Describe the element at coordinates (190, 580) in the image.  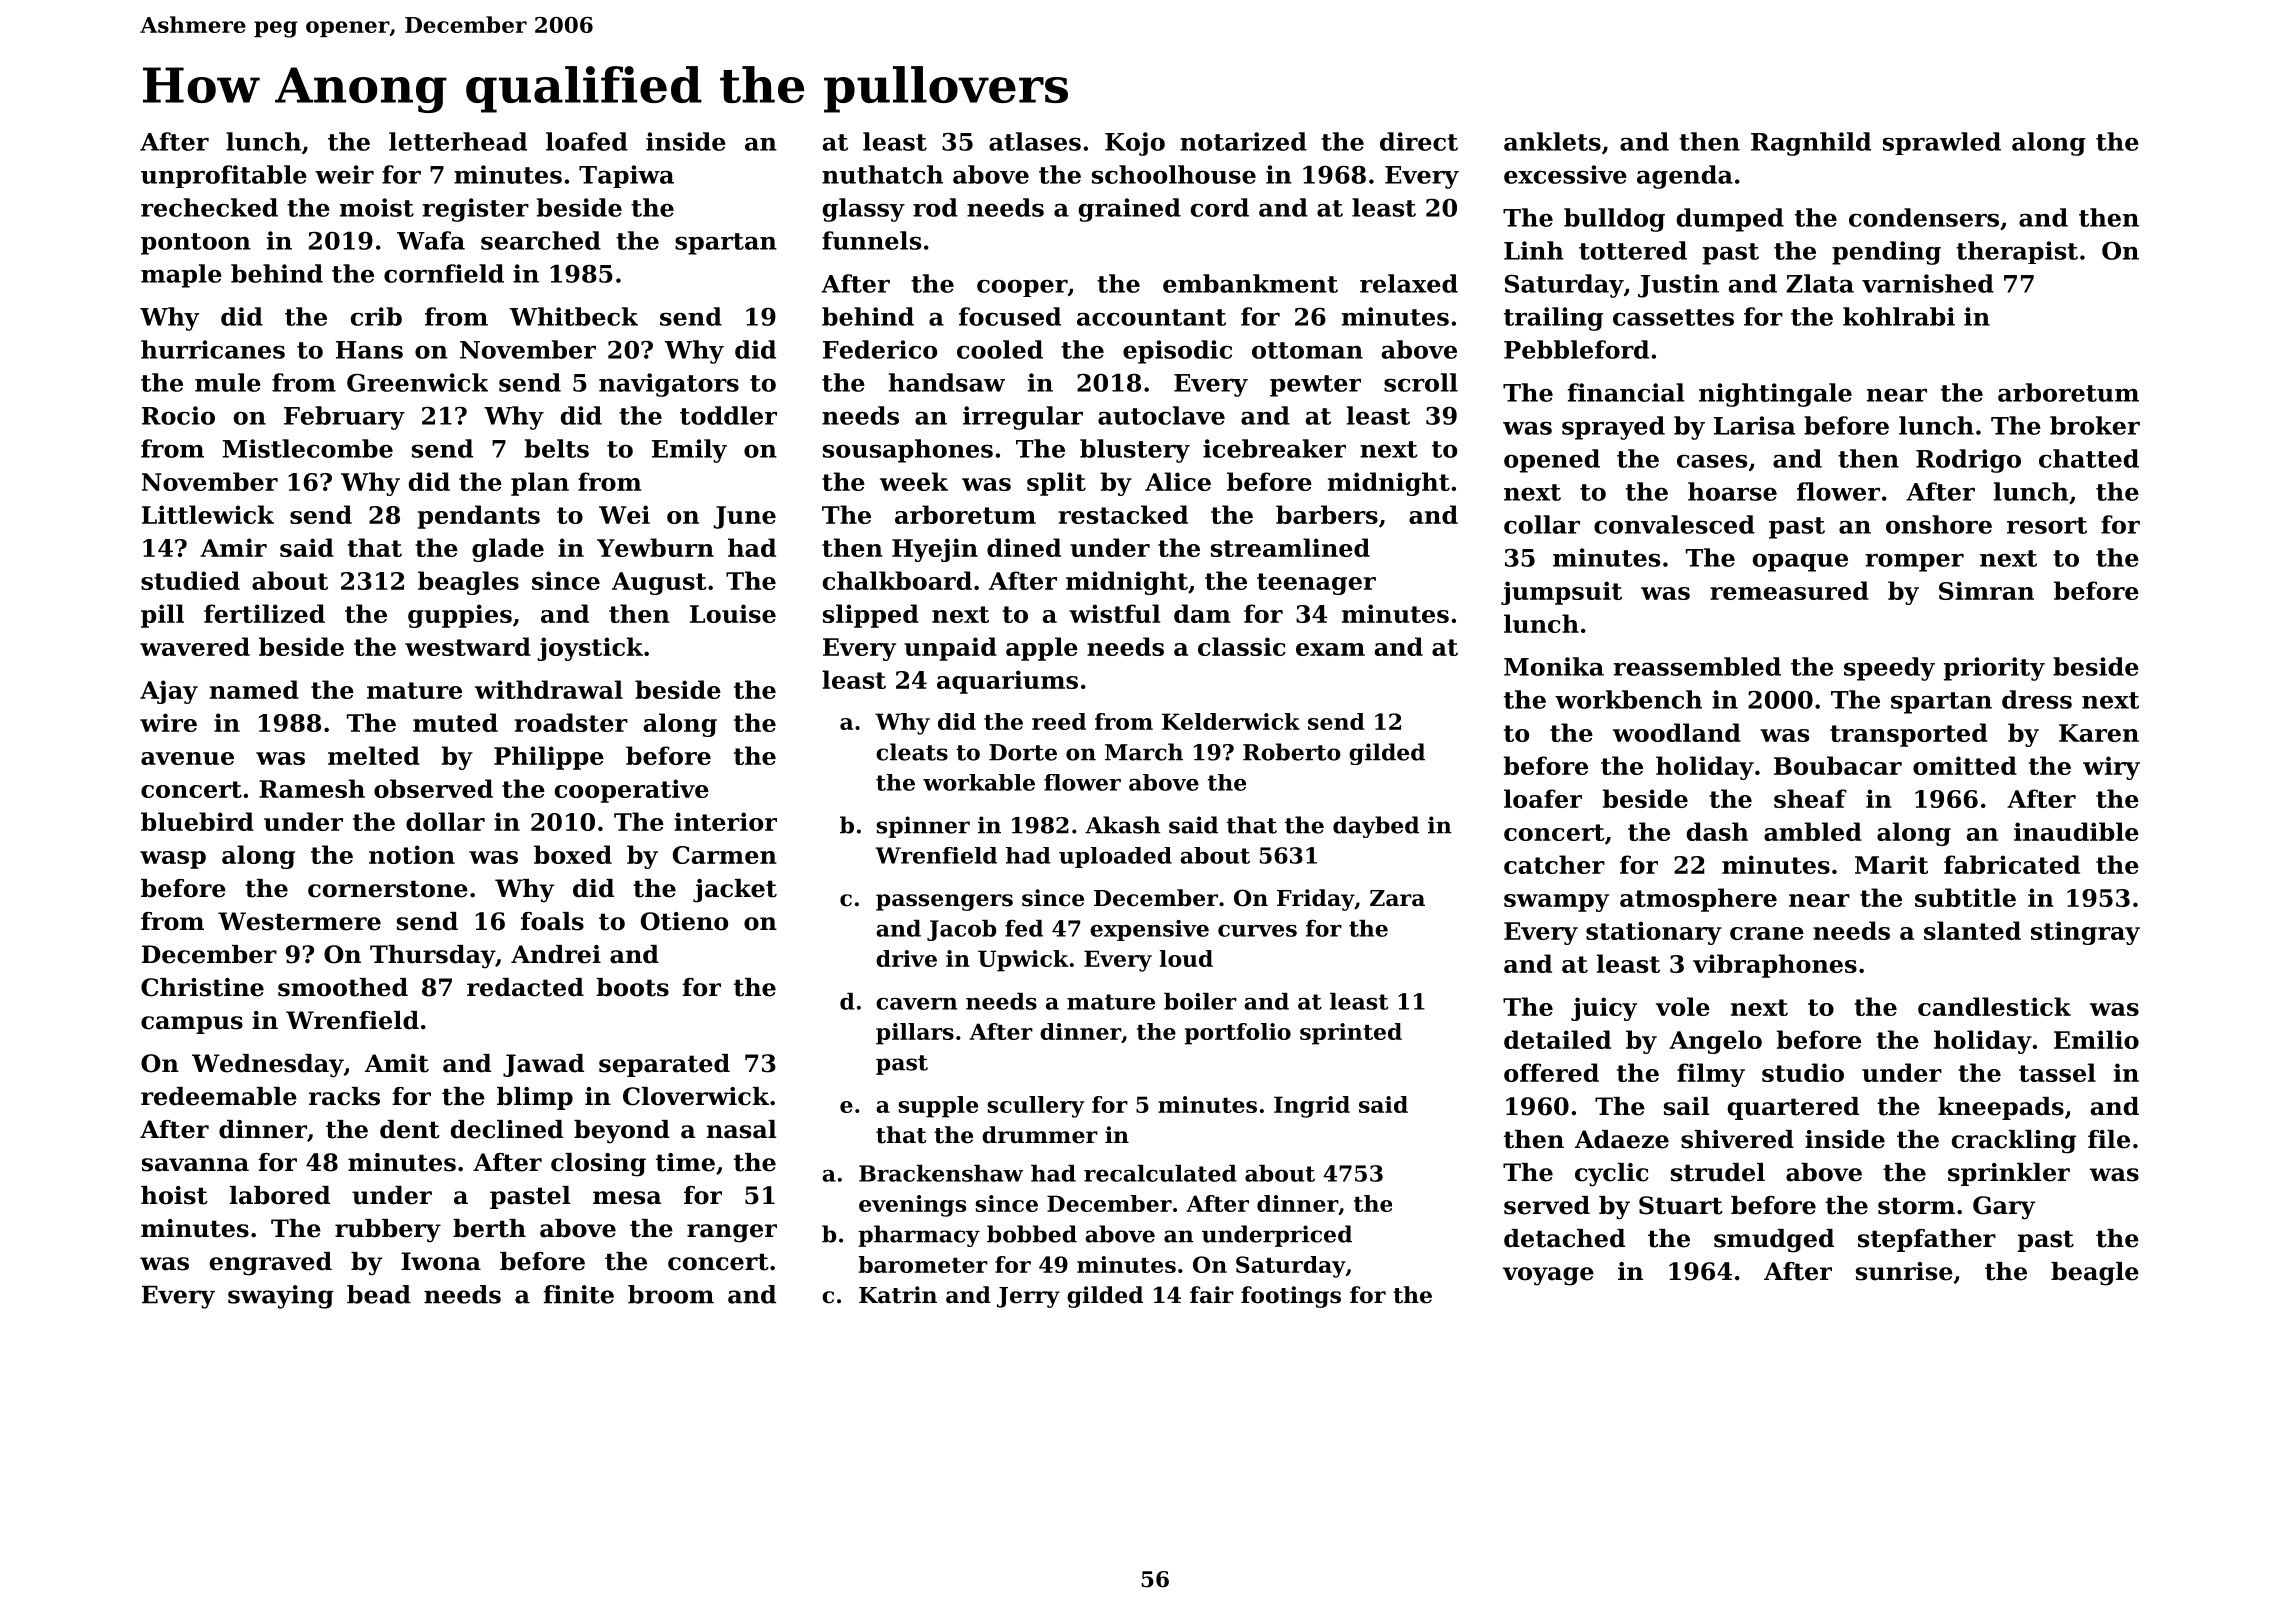
I see `studied` at that location.
